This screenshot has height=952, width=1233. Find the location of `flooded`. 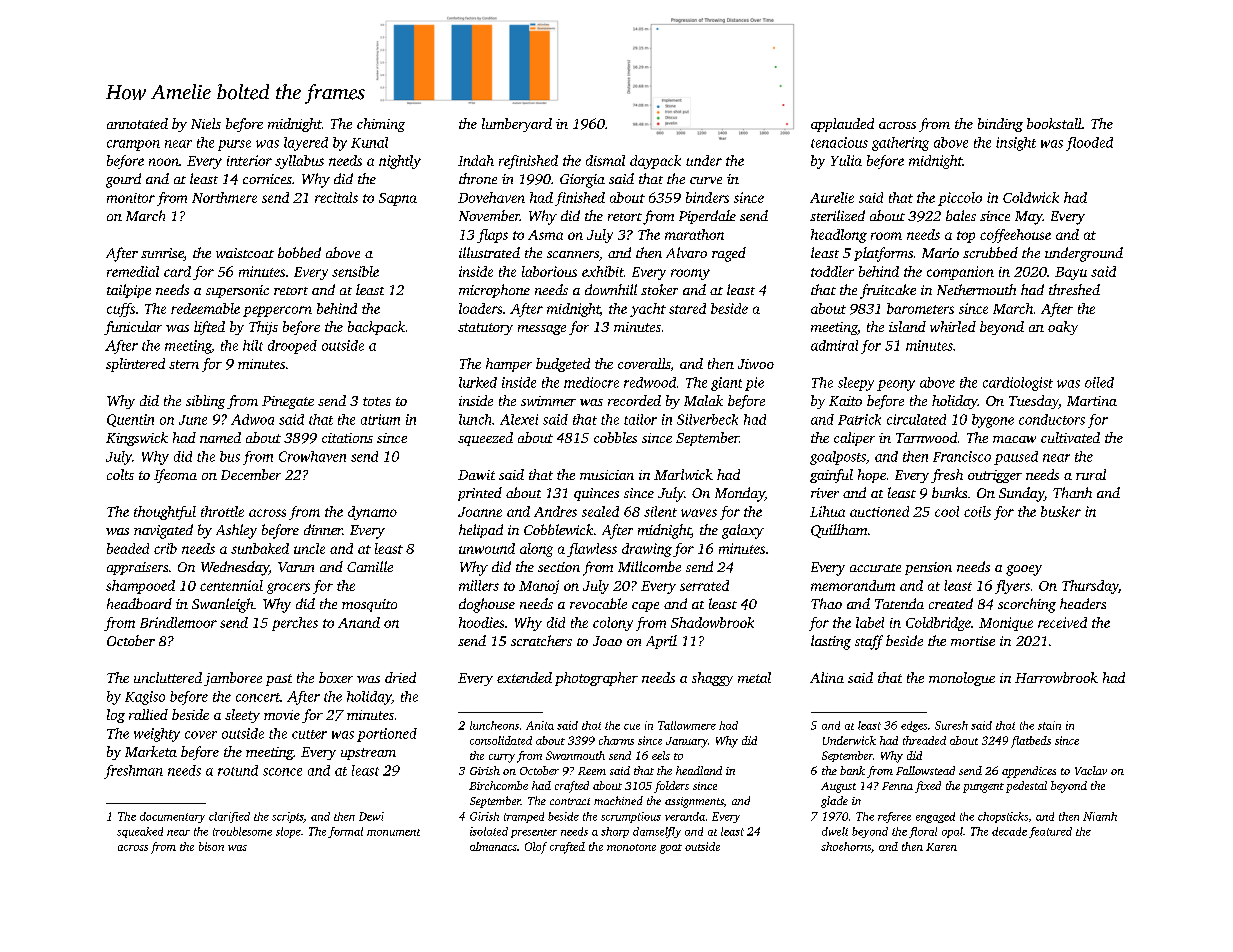

flooded is located at coordinates (1089, 144).
